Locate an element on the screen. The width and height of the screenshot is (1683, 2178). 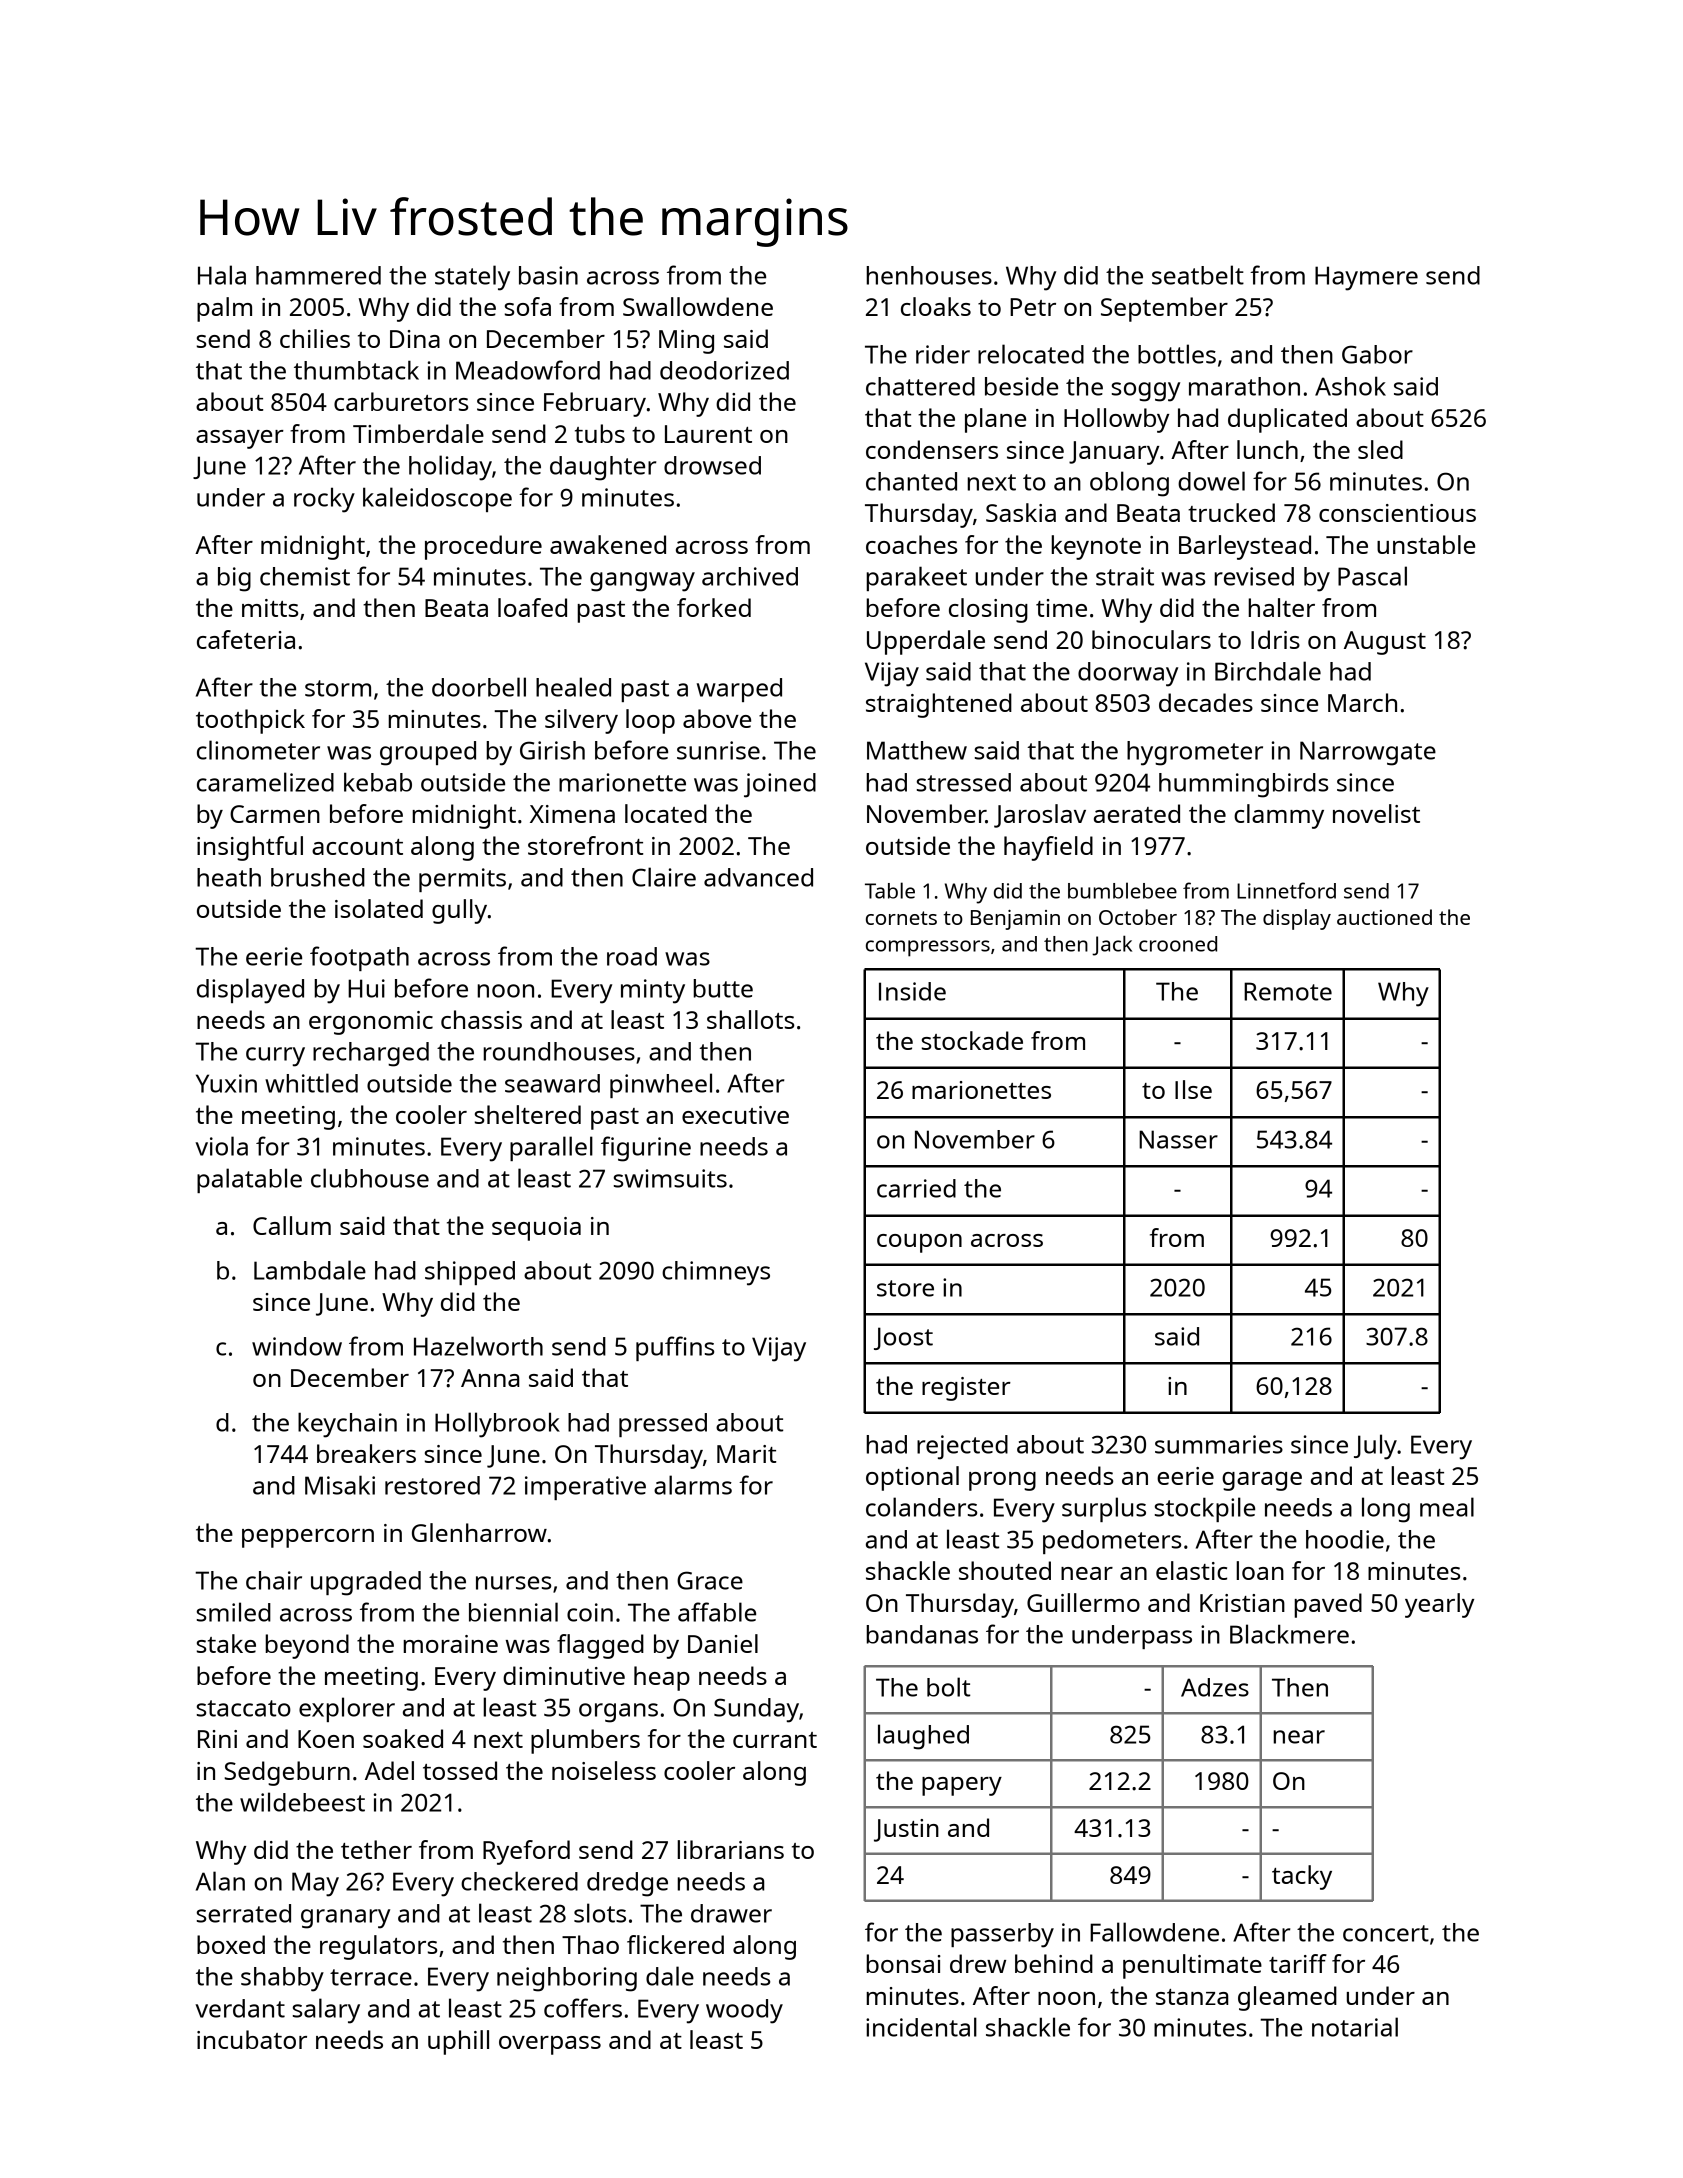
bottles is located at coordinates (1177, 354).
